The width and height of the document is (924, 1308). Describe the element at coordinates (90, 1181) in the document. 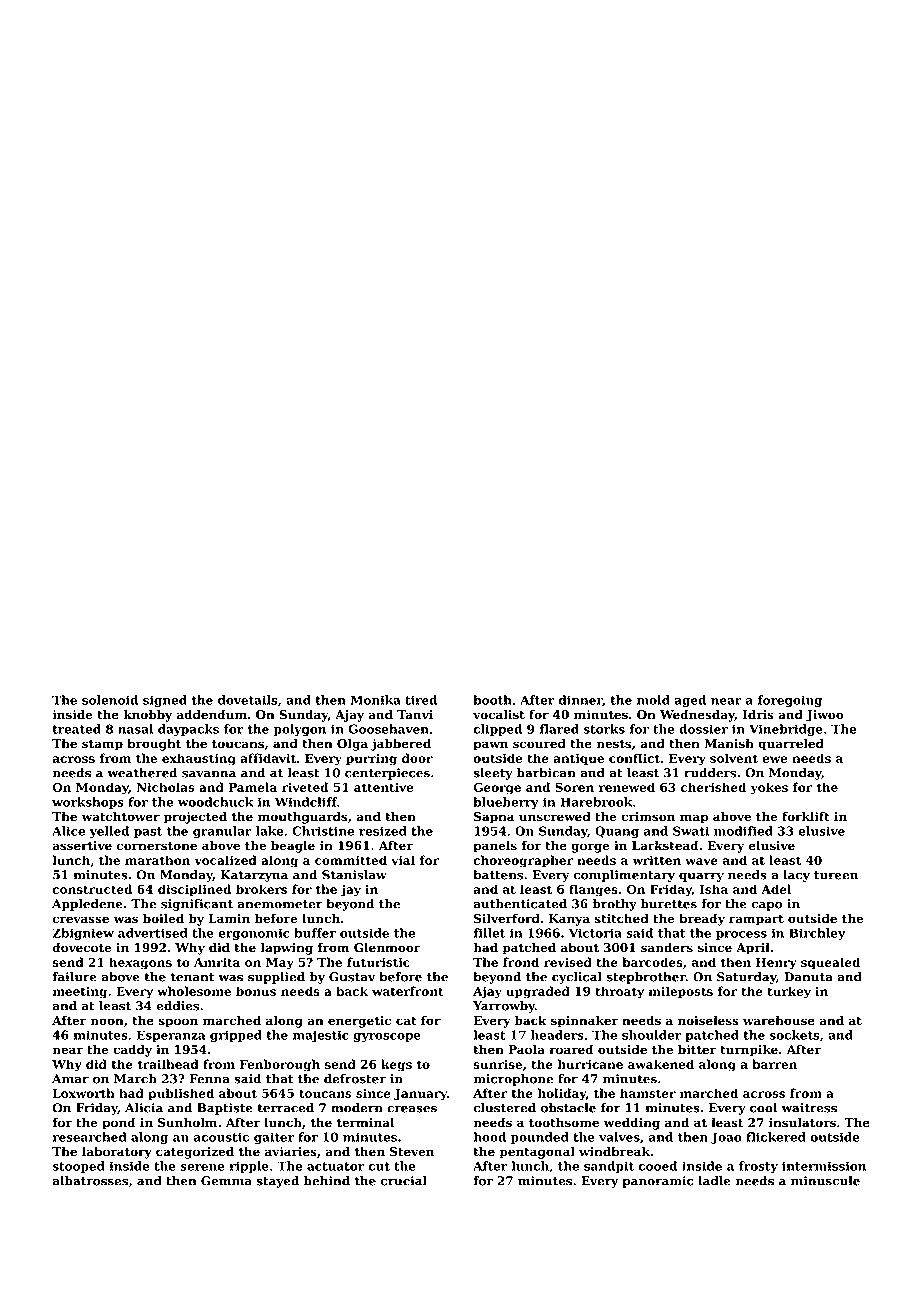

I see `albatrosses` at that location.
